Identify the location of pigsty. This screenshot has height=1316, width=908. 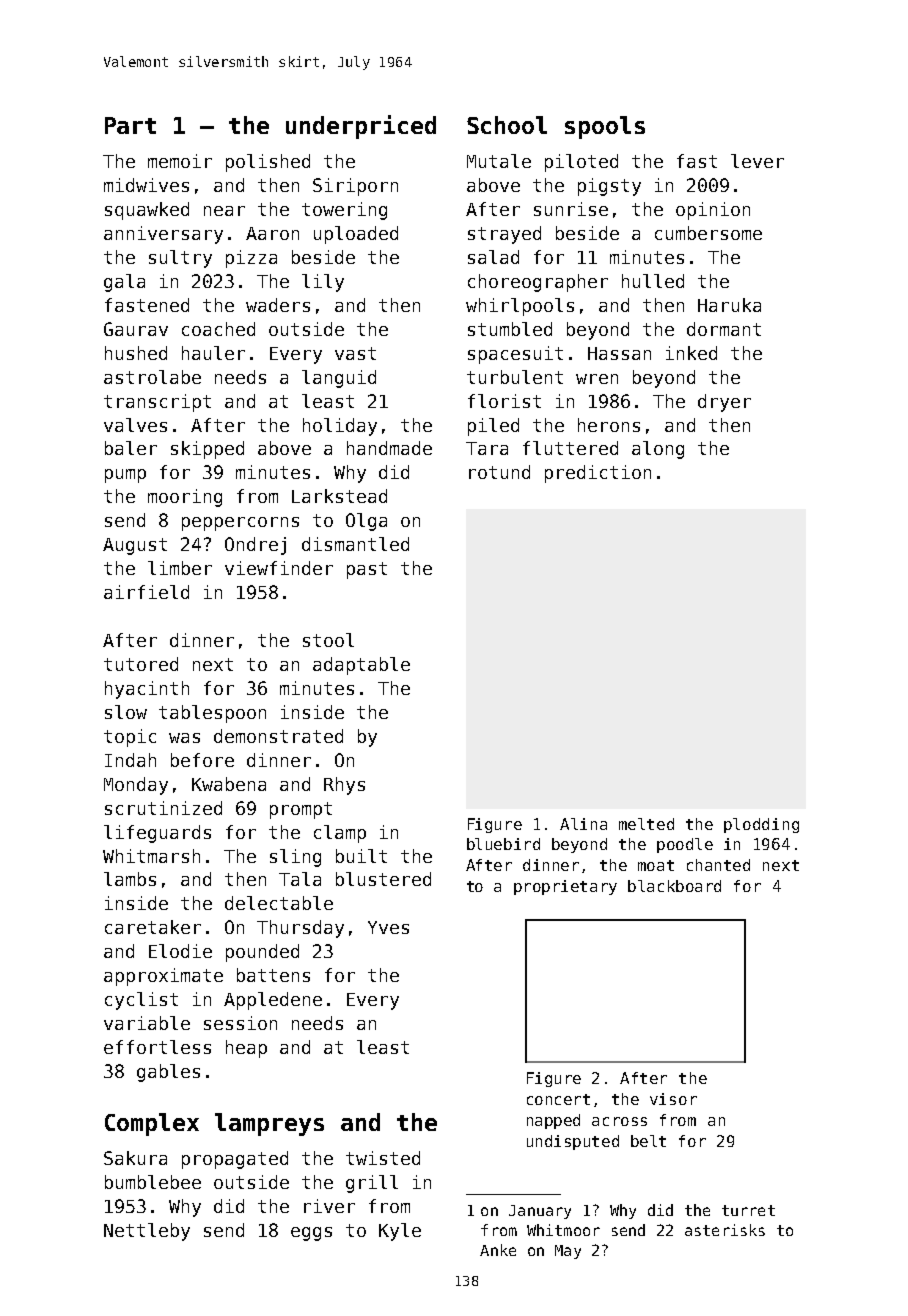
(609, 187).
